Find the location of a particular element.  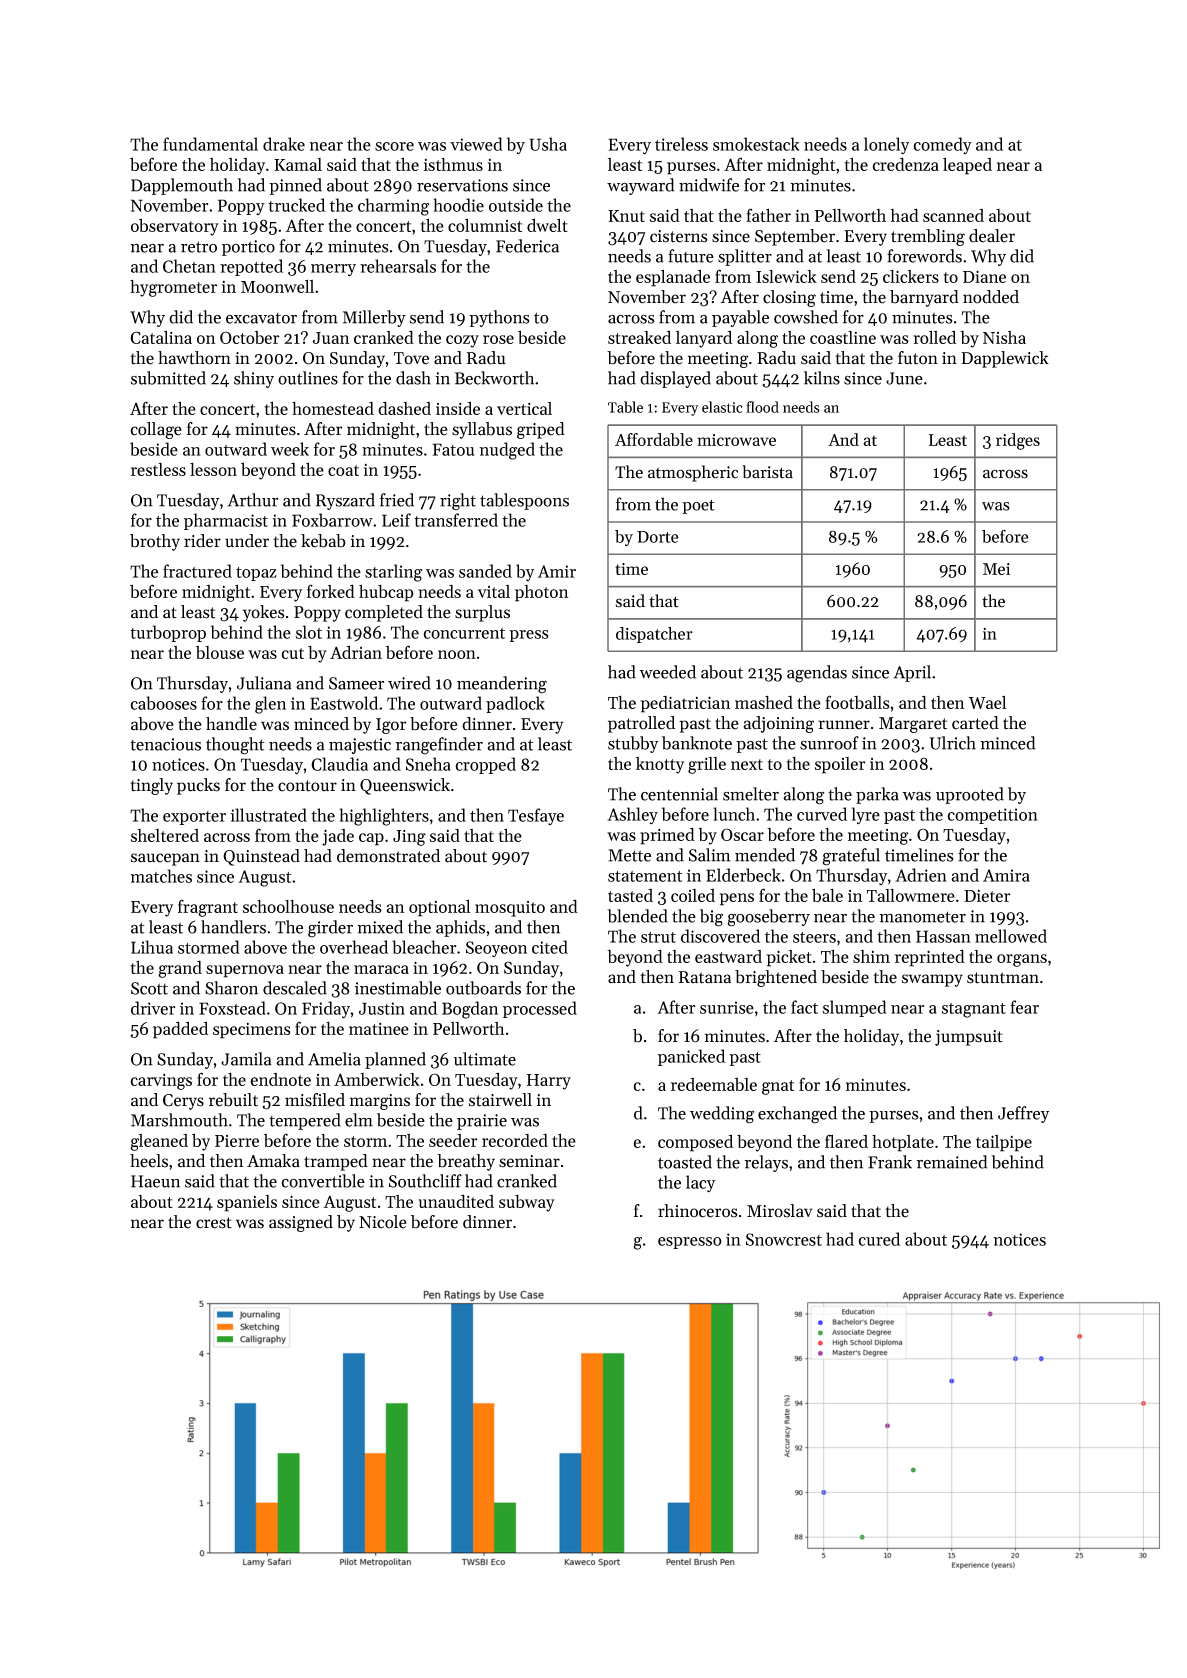

agendas is located at coordinates (817, 674).
